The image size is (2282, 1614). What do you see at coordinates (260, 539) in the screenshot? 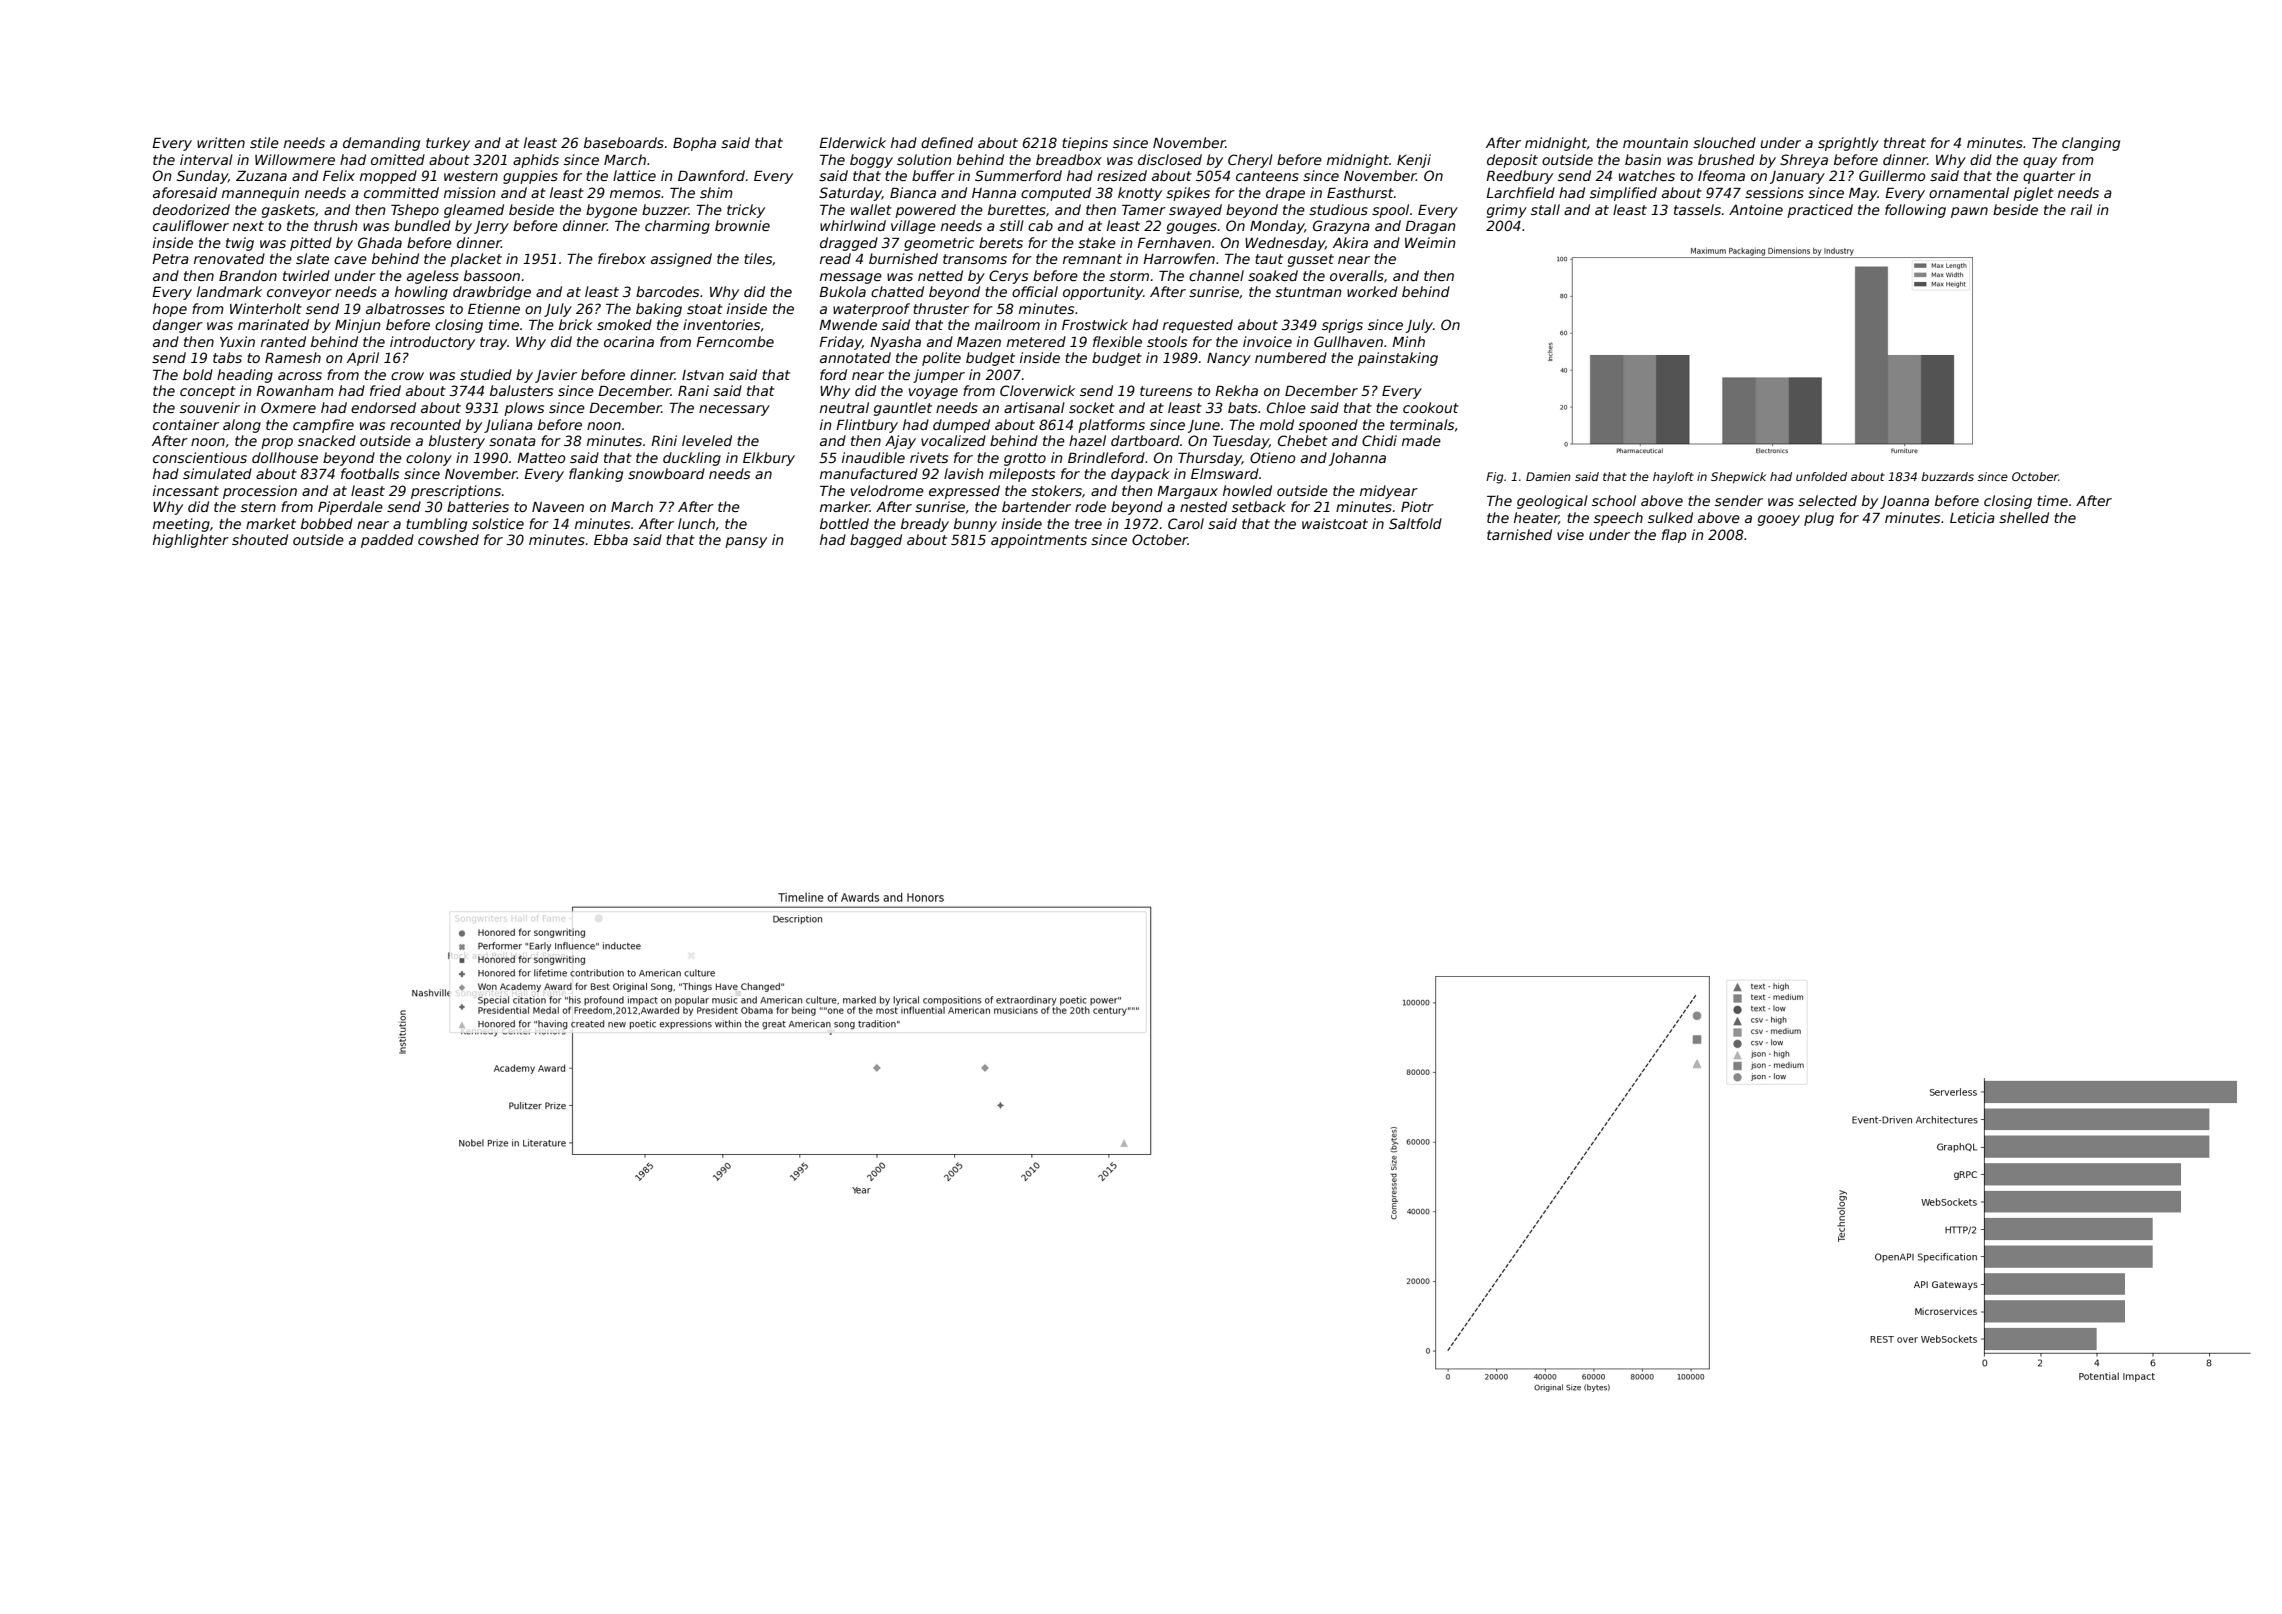
I see `shouted` at bounding box center [260, 539].
